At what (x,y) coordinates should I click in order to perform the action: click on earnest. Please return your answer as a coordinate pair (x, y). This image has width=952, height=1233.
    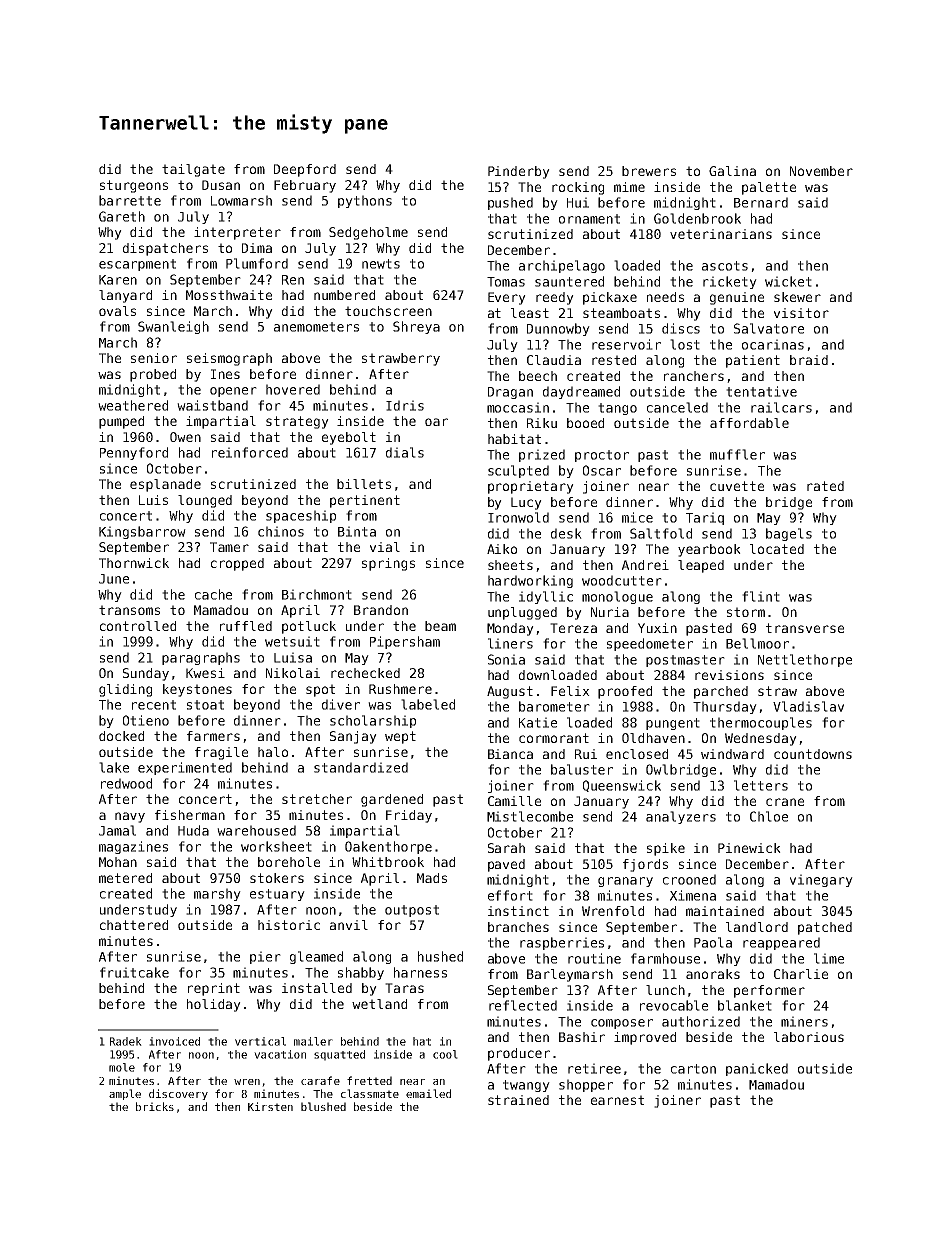
    Looking at the image, I should click on (617, 1100).
